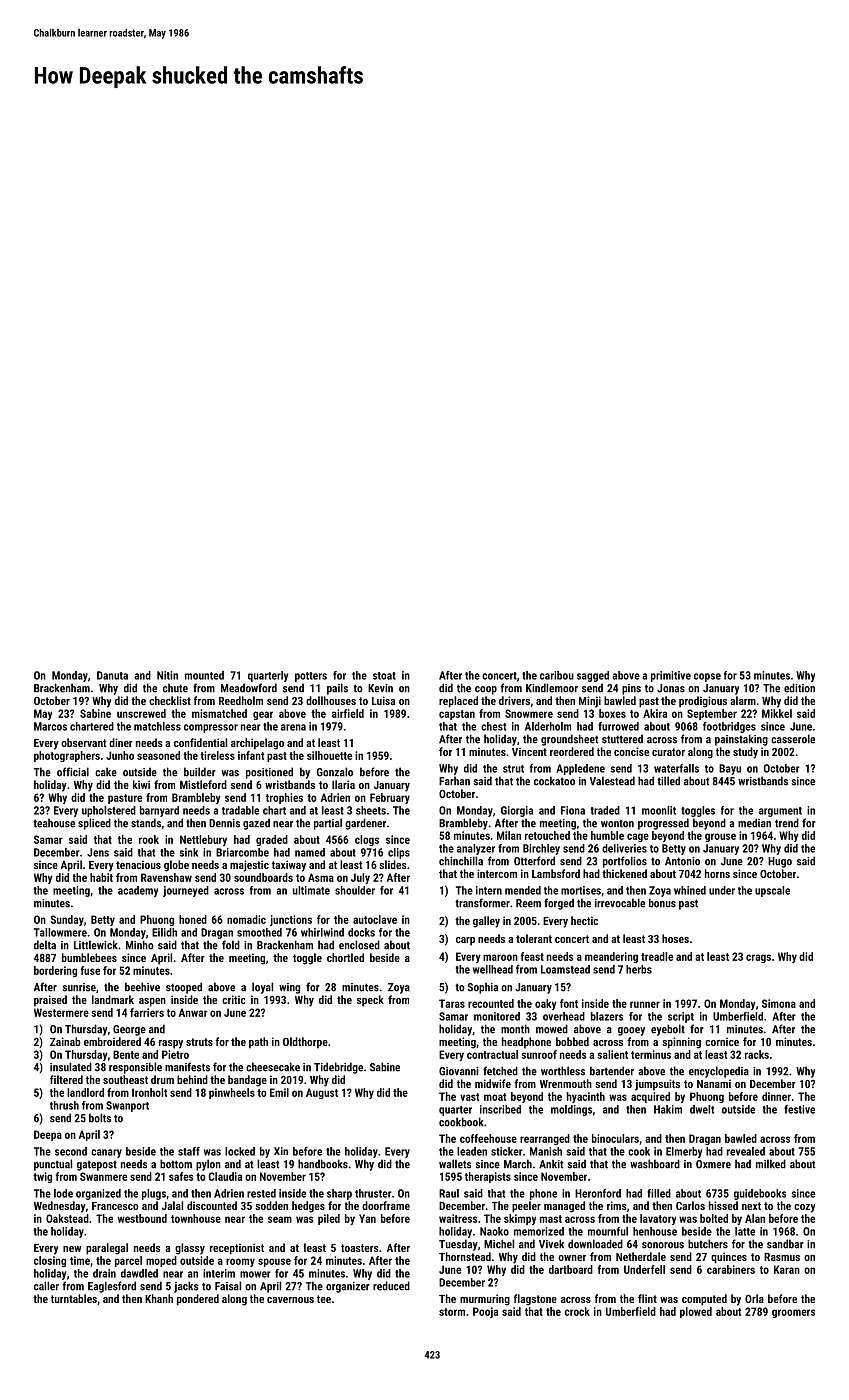 The width and height of the screenshot is (849, 1400). What do you see at coordinates (514, 700) in the screenshot?
I see `drivers` at bounding box center [514, 700].
